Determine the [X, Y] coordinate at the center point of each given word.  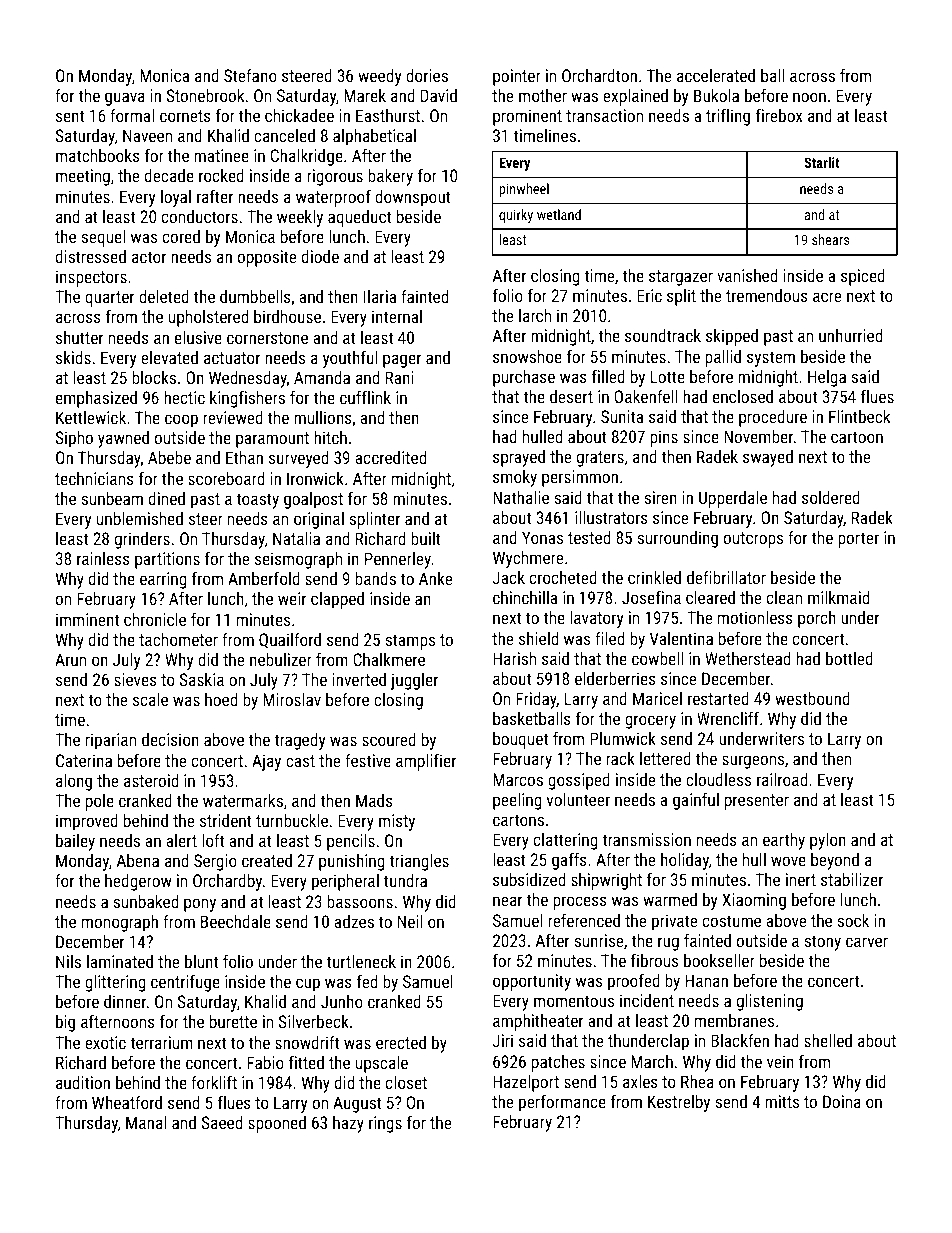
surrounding [677, 539]
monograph [120, 923]
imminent [87, 619]
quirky [516, 216]
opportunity [532, 982]
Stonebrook [205, 95]
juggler [414, 681]
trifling [728, 117]
